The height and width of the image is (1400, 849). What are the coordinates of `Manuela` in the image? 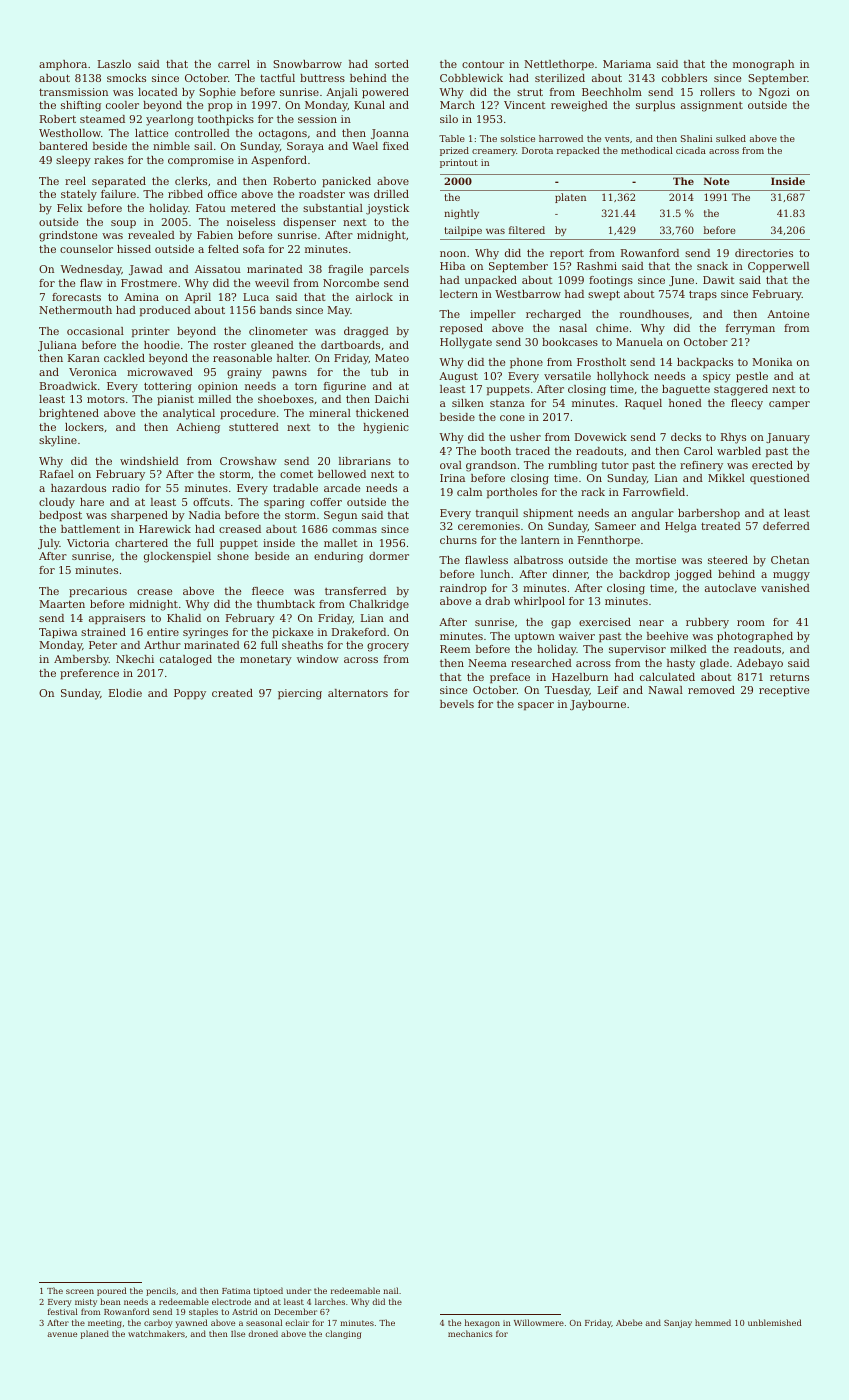 It's located at (639, 342).
